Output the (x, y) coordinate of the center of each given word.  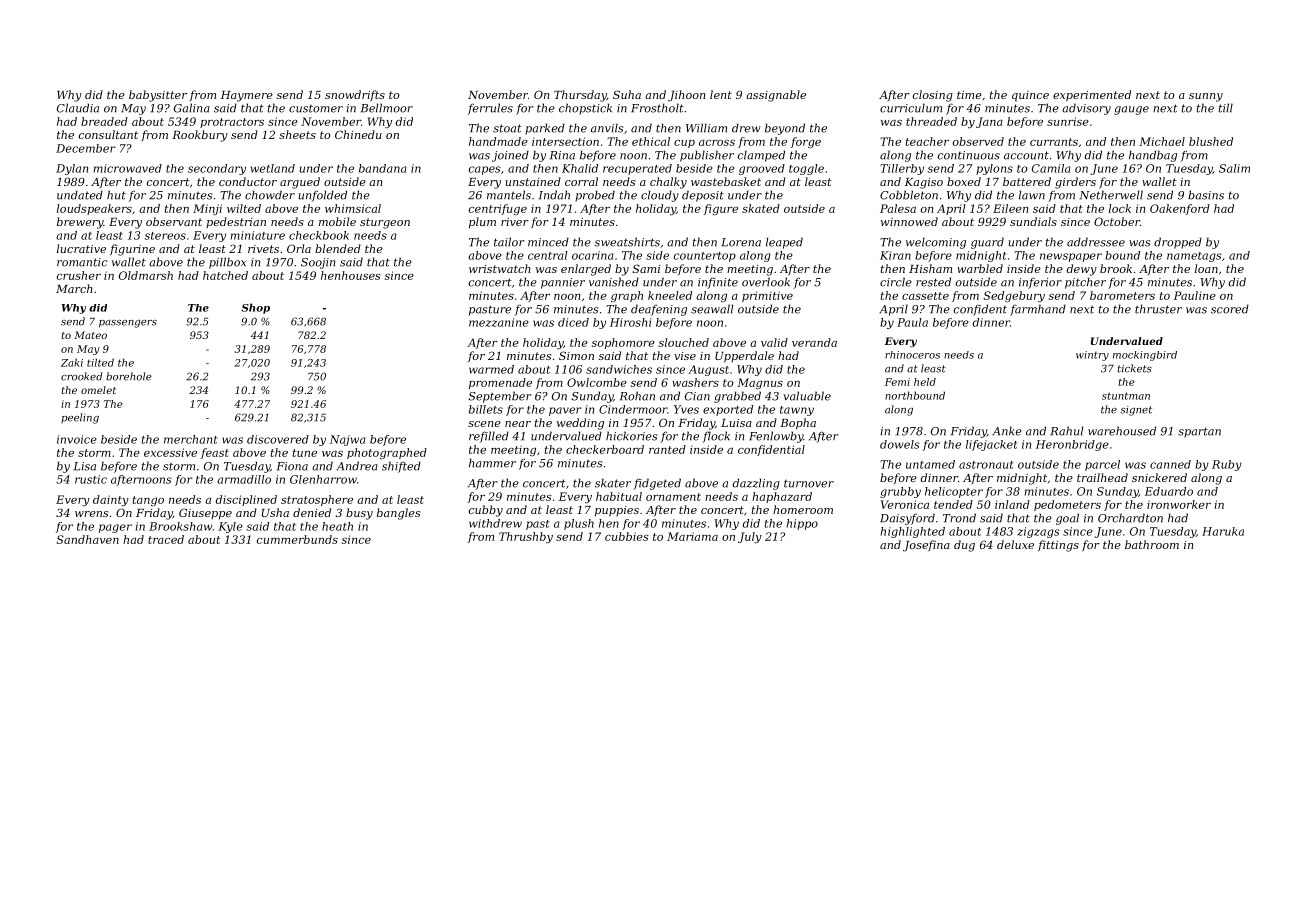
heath (337, 526)
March (74, 288)
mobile (337, 221)
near (518, 424)
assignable (776, 96)
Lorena (741, 242)
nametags (1194, 257)
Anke (1007, 431)
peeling (80, 418)
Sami (646, 268)
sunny (1206, 97)
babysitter (158, 96)
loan (1206, 268)
